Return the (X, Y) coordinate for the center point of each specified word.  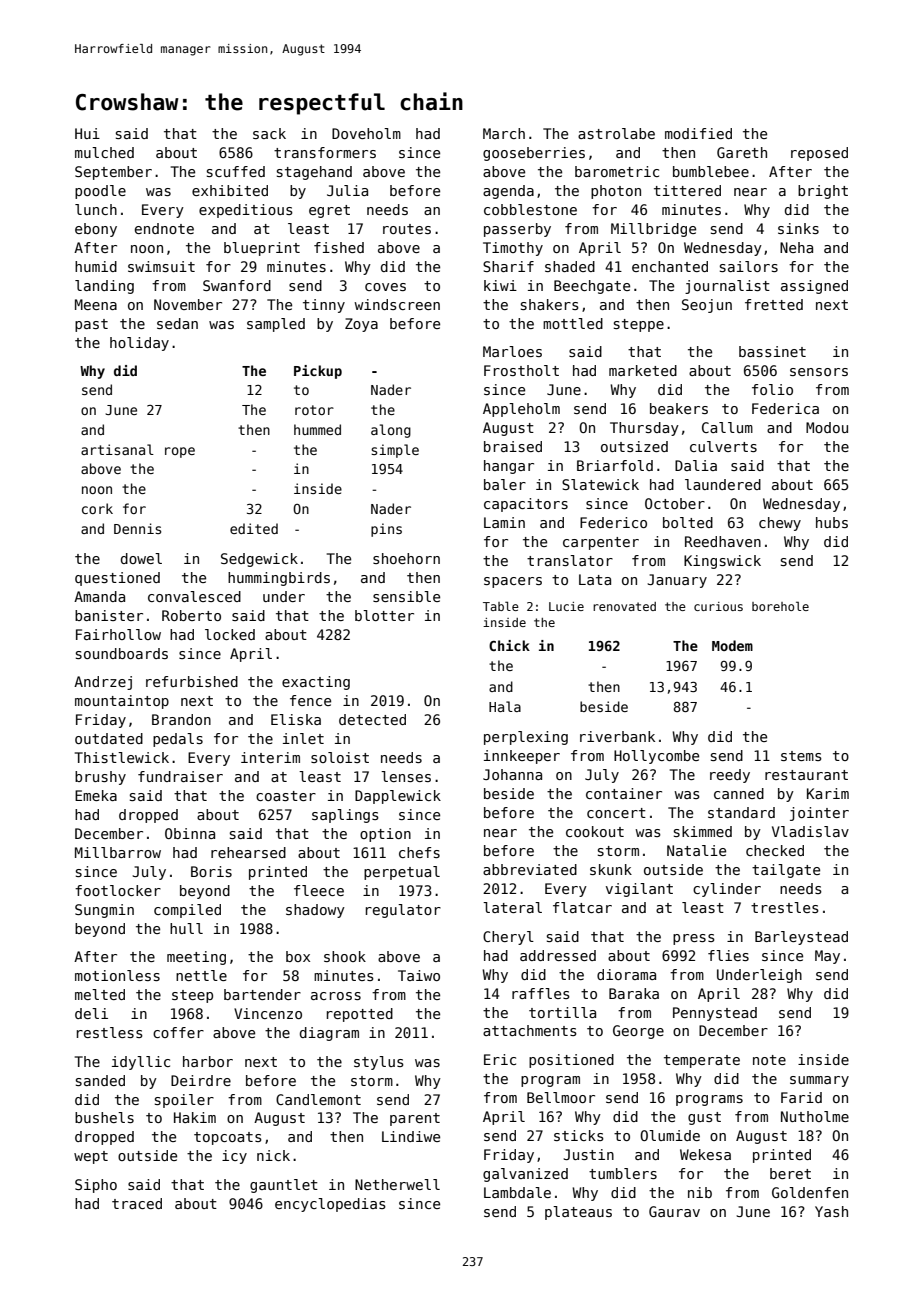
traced (137, 1203)
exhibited (230, 190)
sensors (819, 372)
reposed (819, 154)
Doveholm (366, 133)
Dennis (137, 528)
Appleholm (521, 410)
